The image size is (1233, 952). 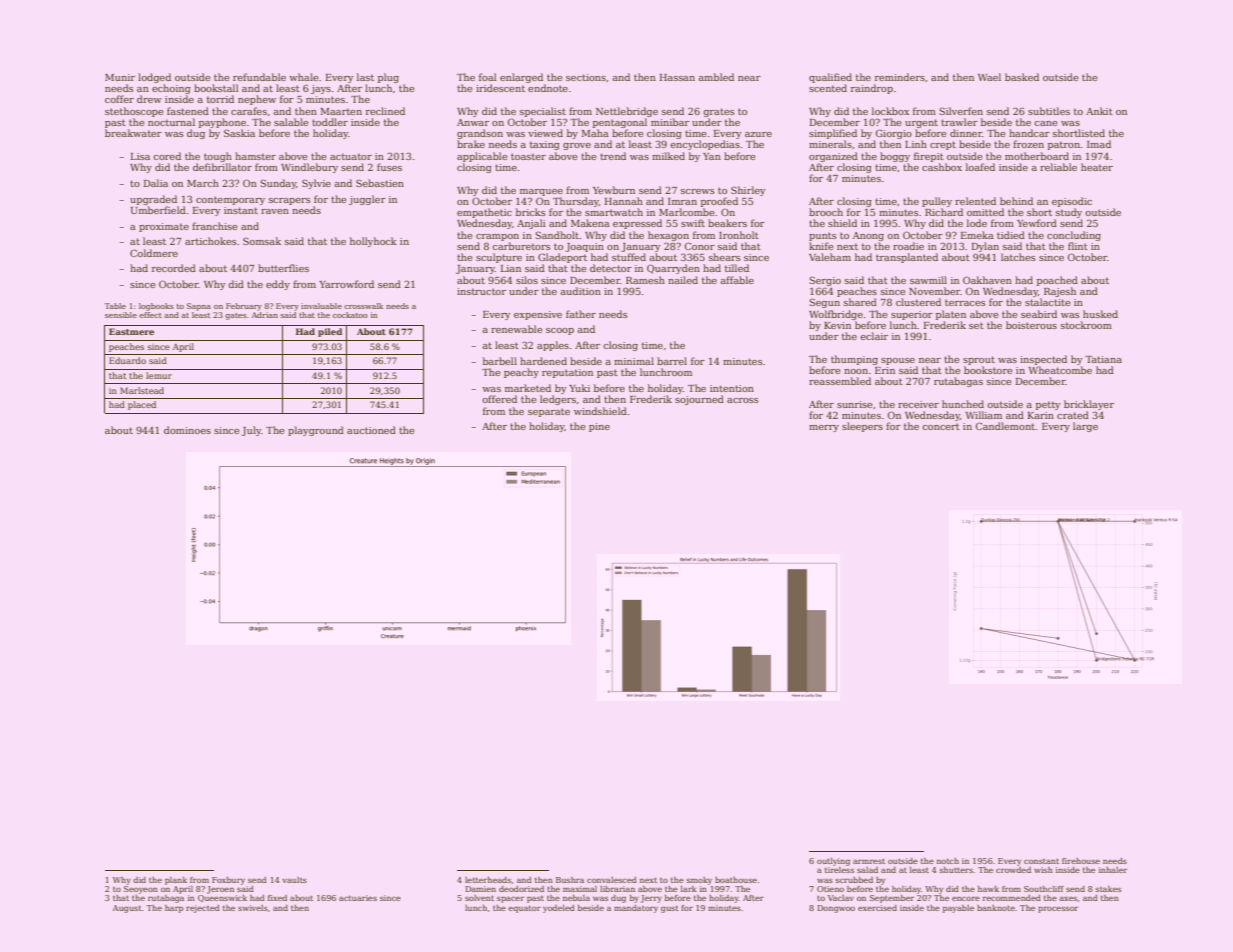 What do you see at coordinates (176, 881) in the screenshot?
I see `plank` at bounding box center [176, 881].
